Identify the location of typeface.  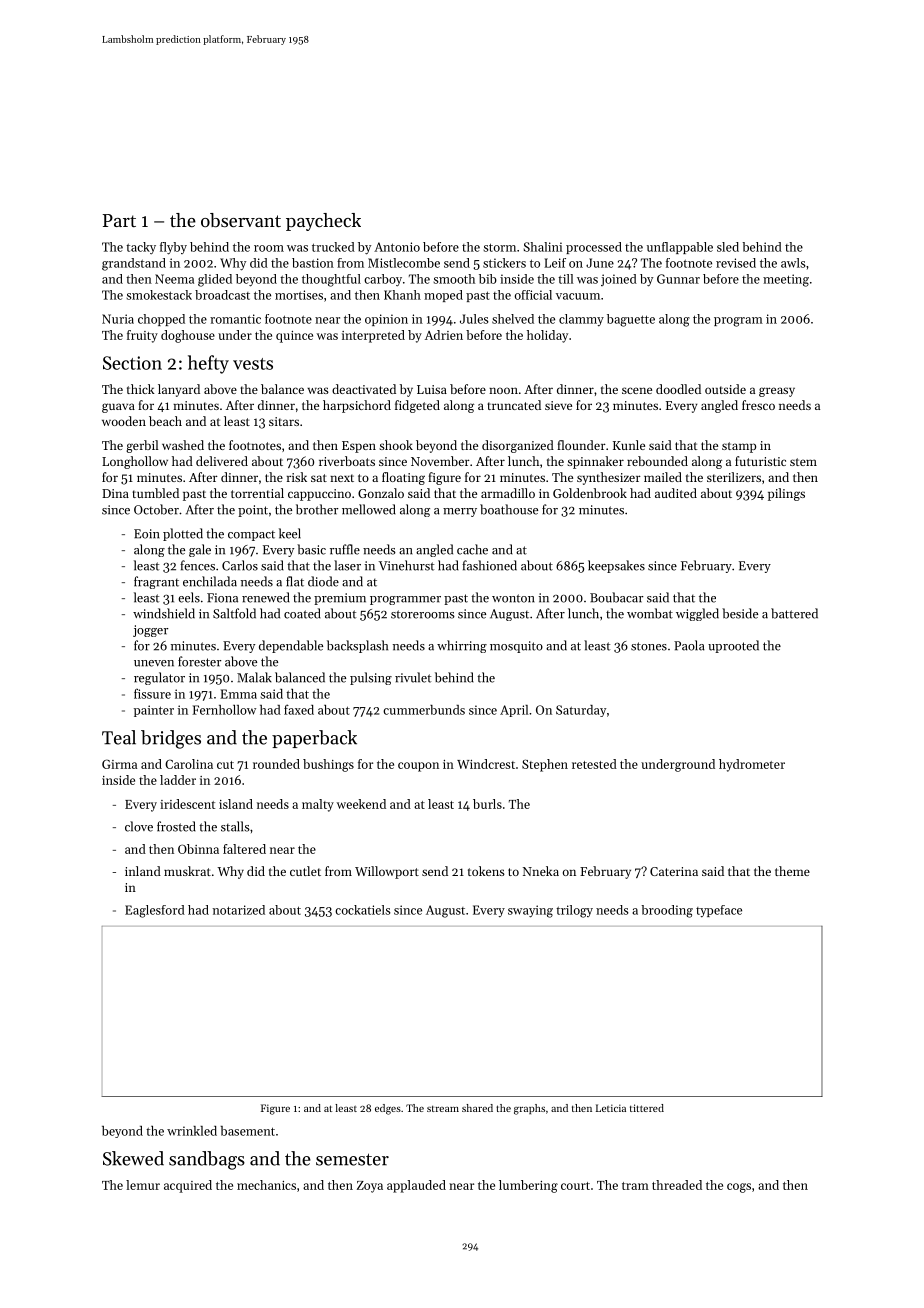
(719, 911).
